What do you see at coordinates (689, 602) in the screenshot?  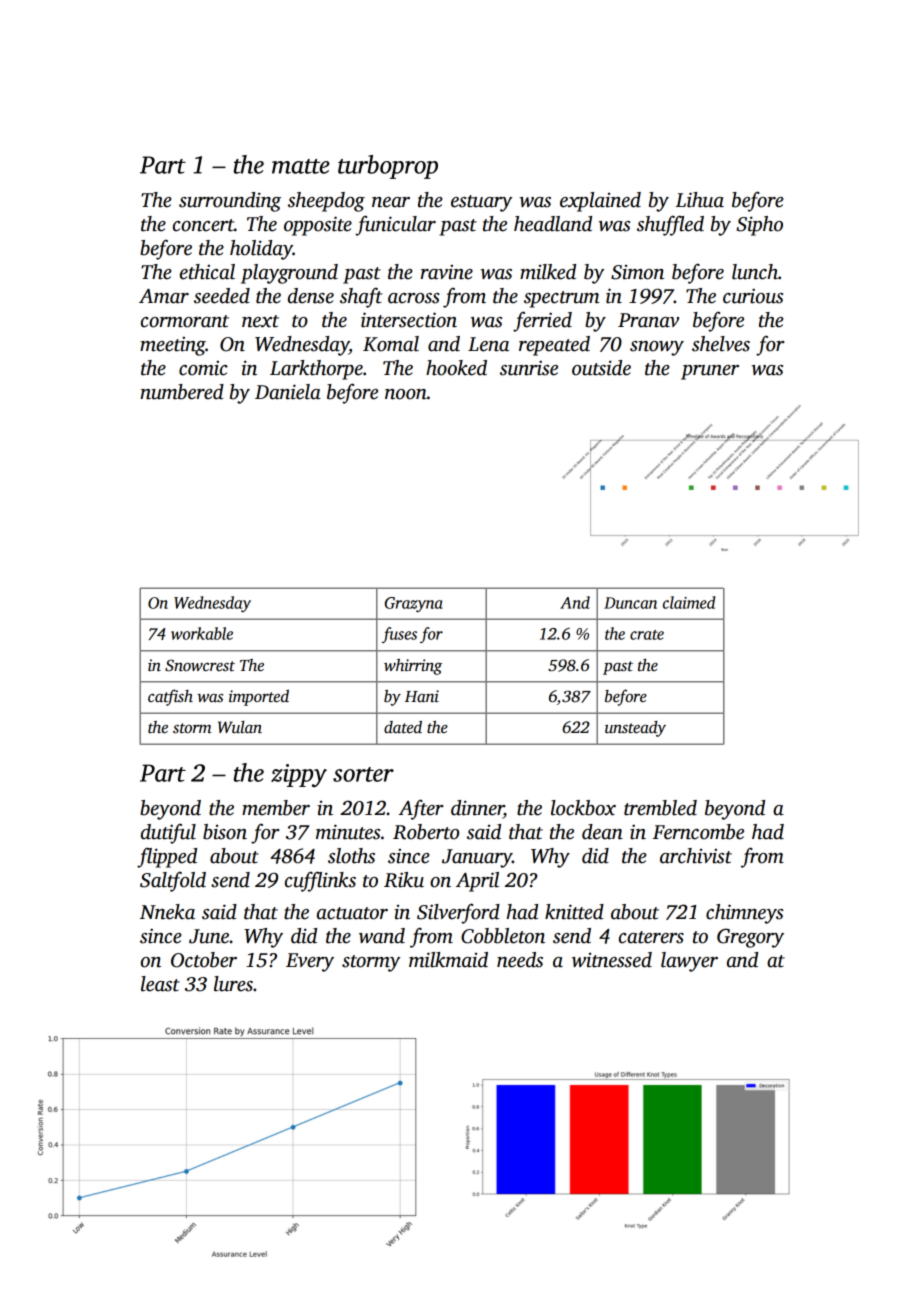 I see `claimed` at bounding box center [689, 602].
